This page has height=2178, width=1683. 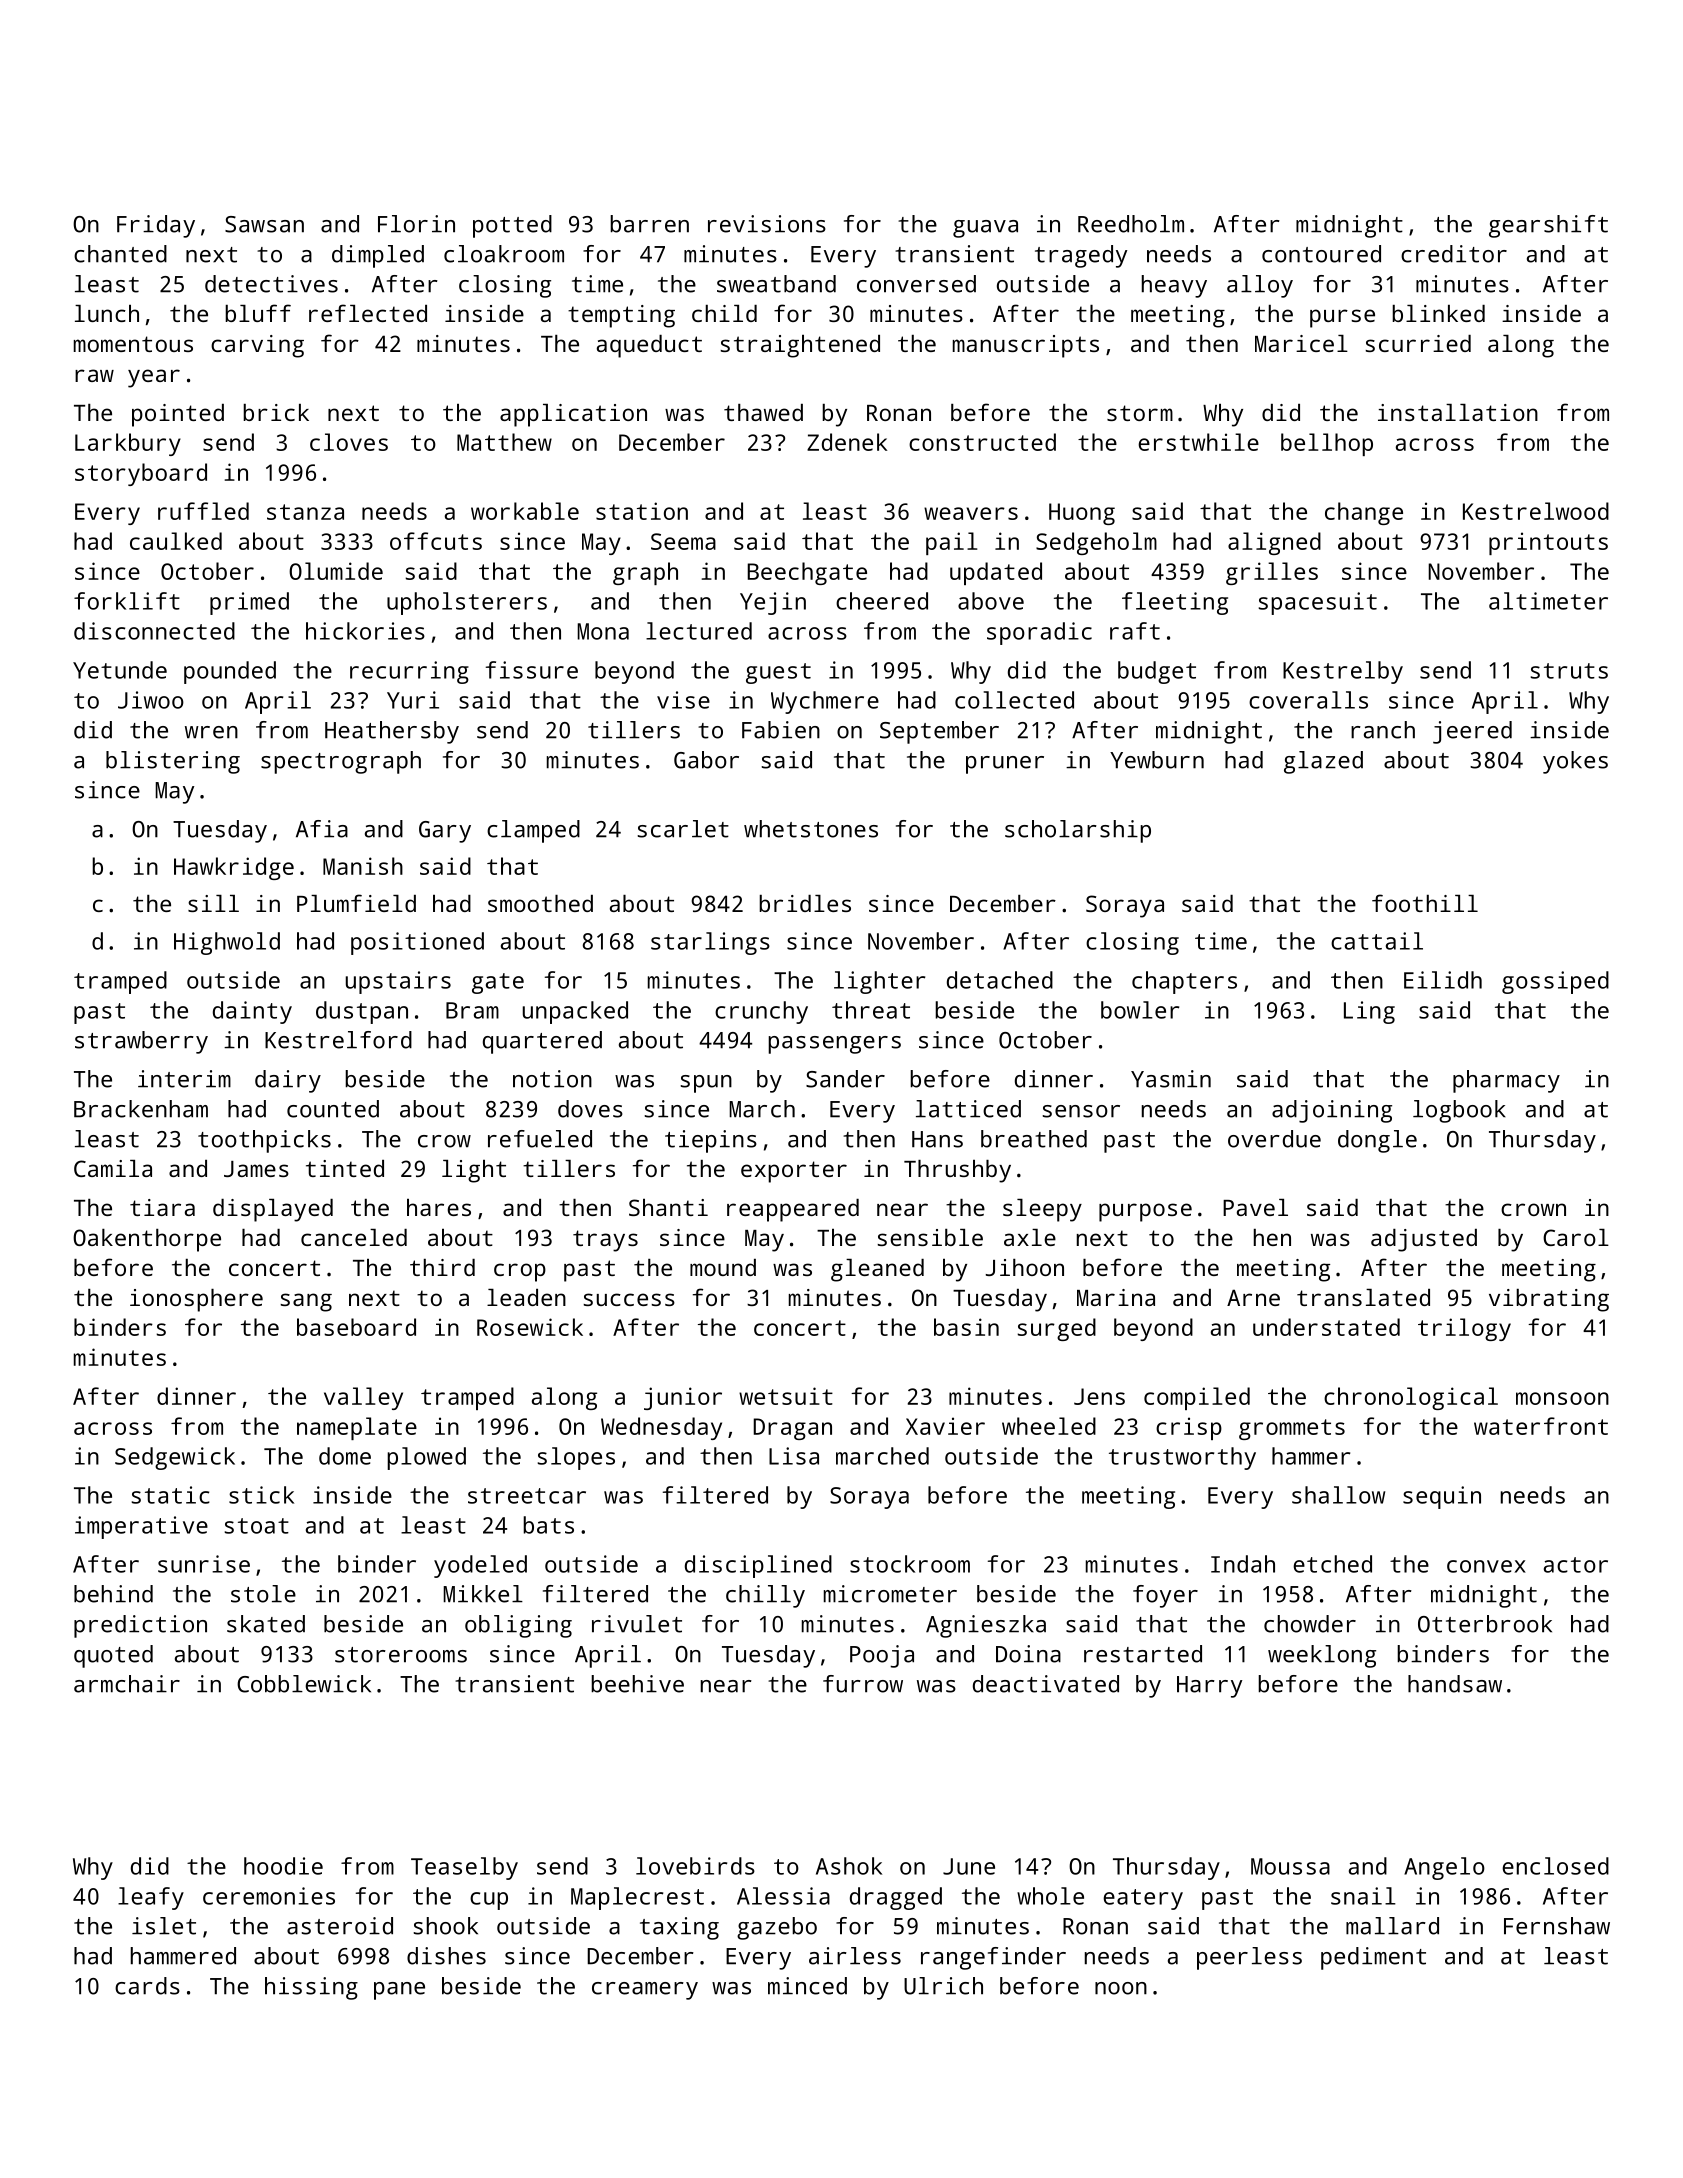 What do you see at coordinates (1458, 412) in the page?
I see `installation` at bounding box center [1458, 412].
